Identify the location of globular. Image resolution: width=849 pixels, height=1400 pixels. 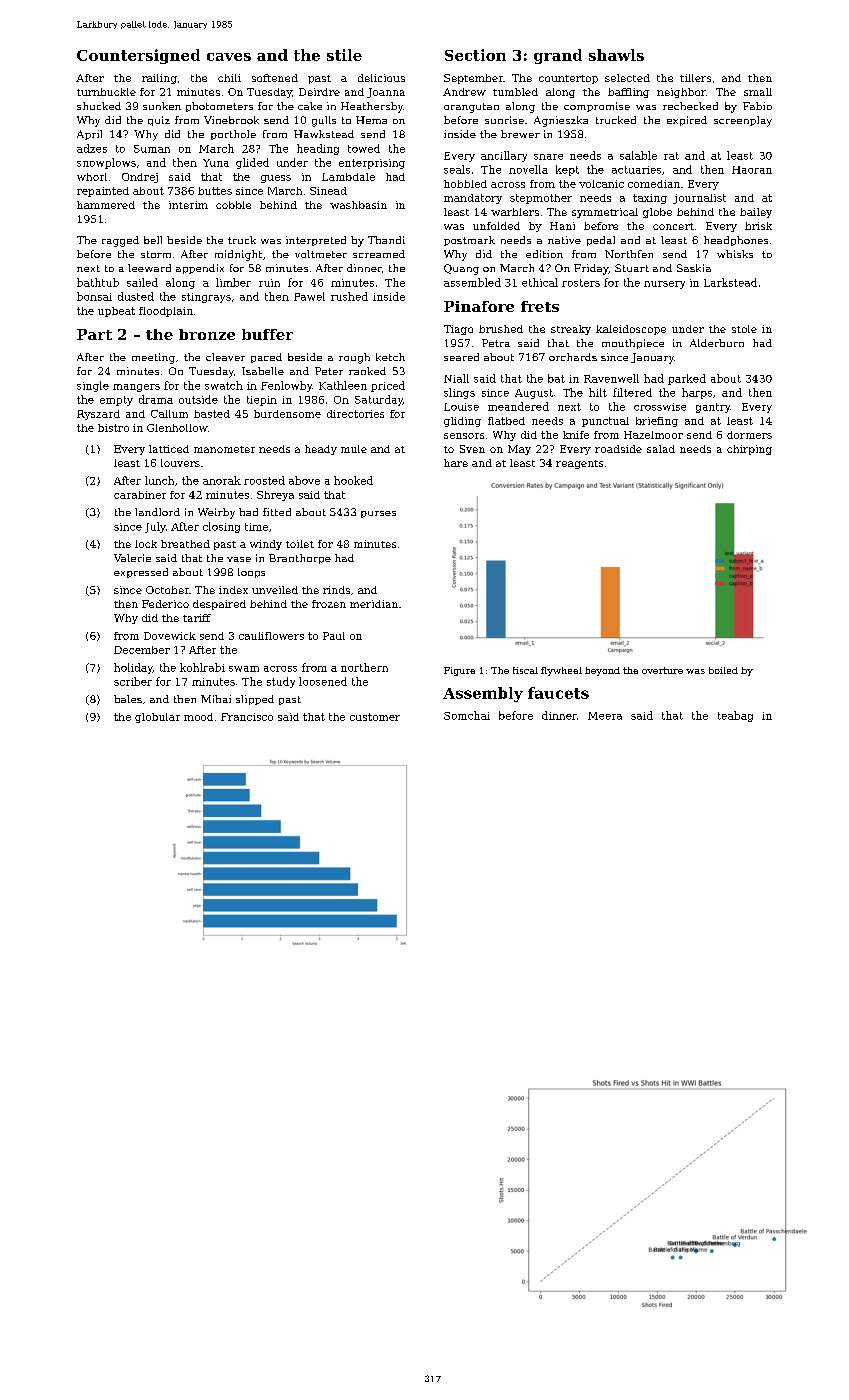
(157, 718).
